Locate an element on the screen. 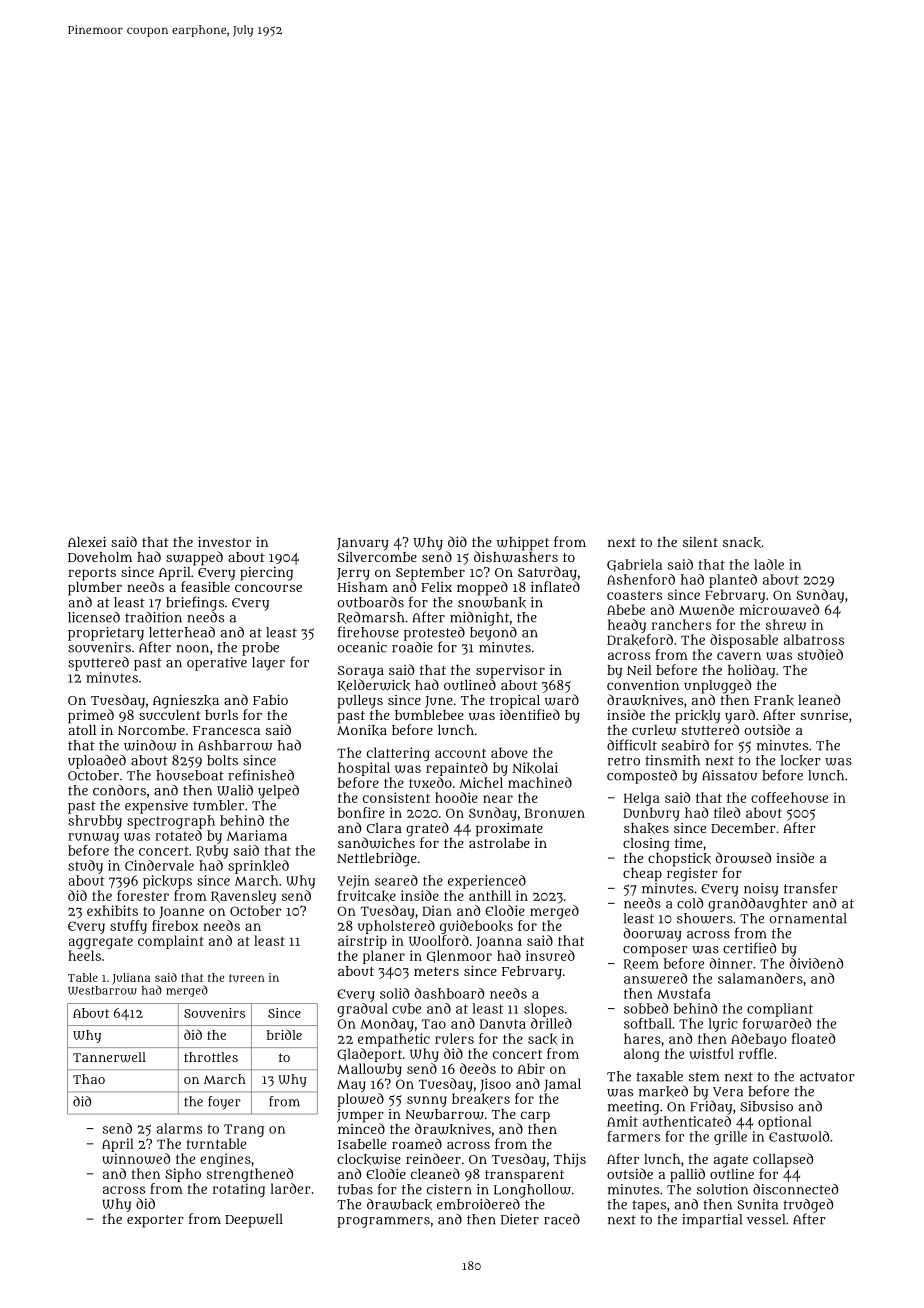 The height and width of the screenshot is (1308, 924). alarms is located at coordinates (179, 1128).
